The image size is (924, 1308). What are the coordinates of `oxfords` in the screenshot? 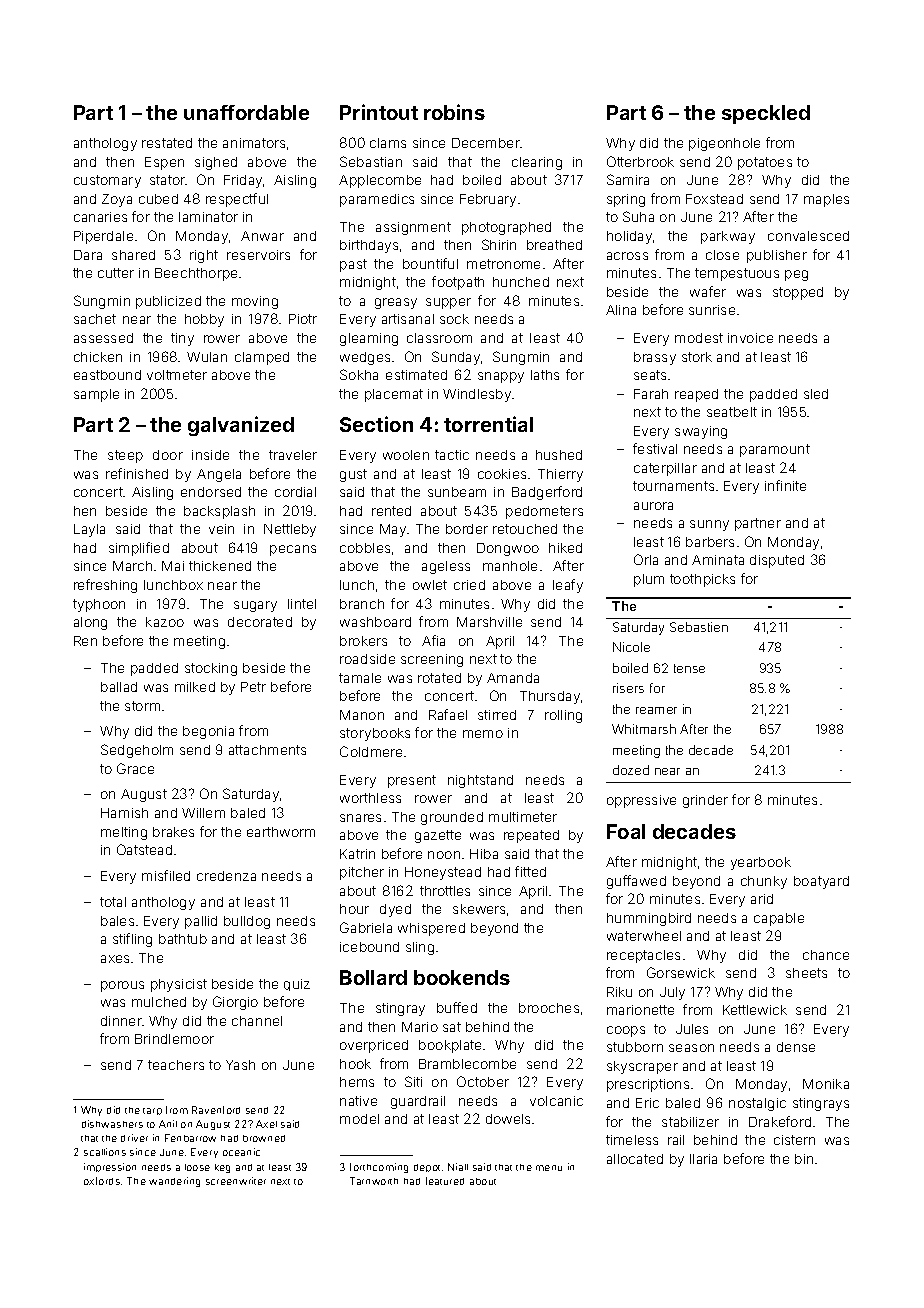 It's located at (102, 1181).
